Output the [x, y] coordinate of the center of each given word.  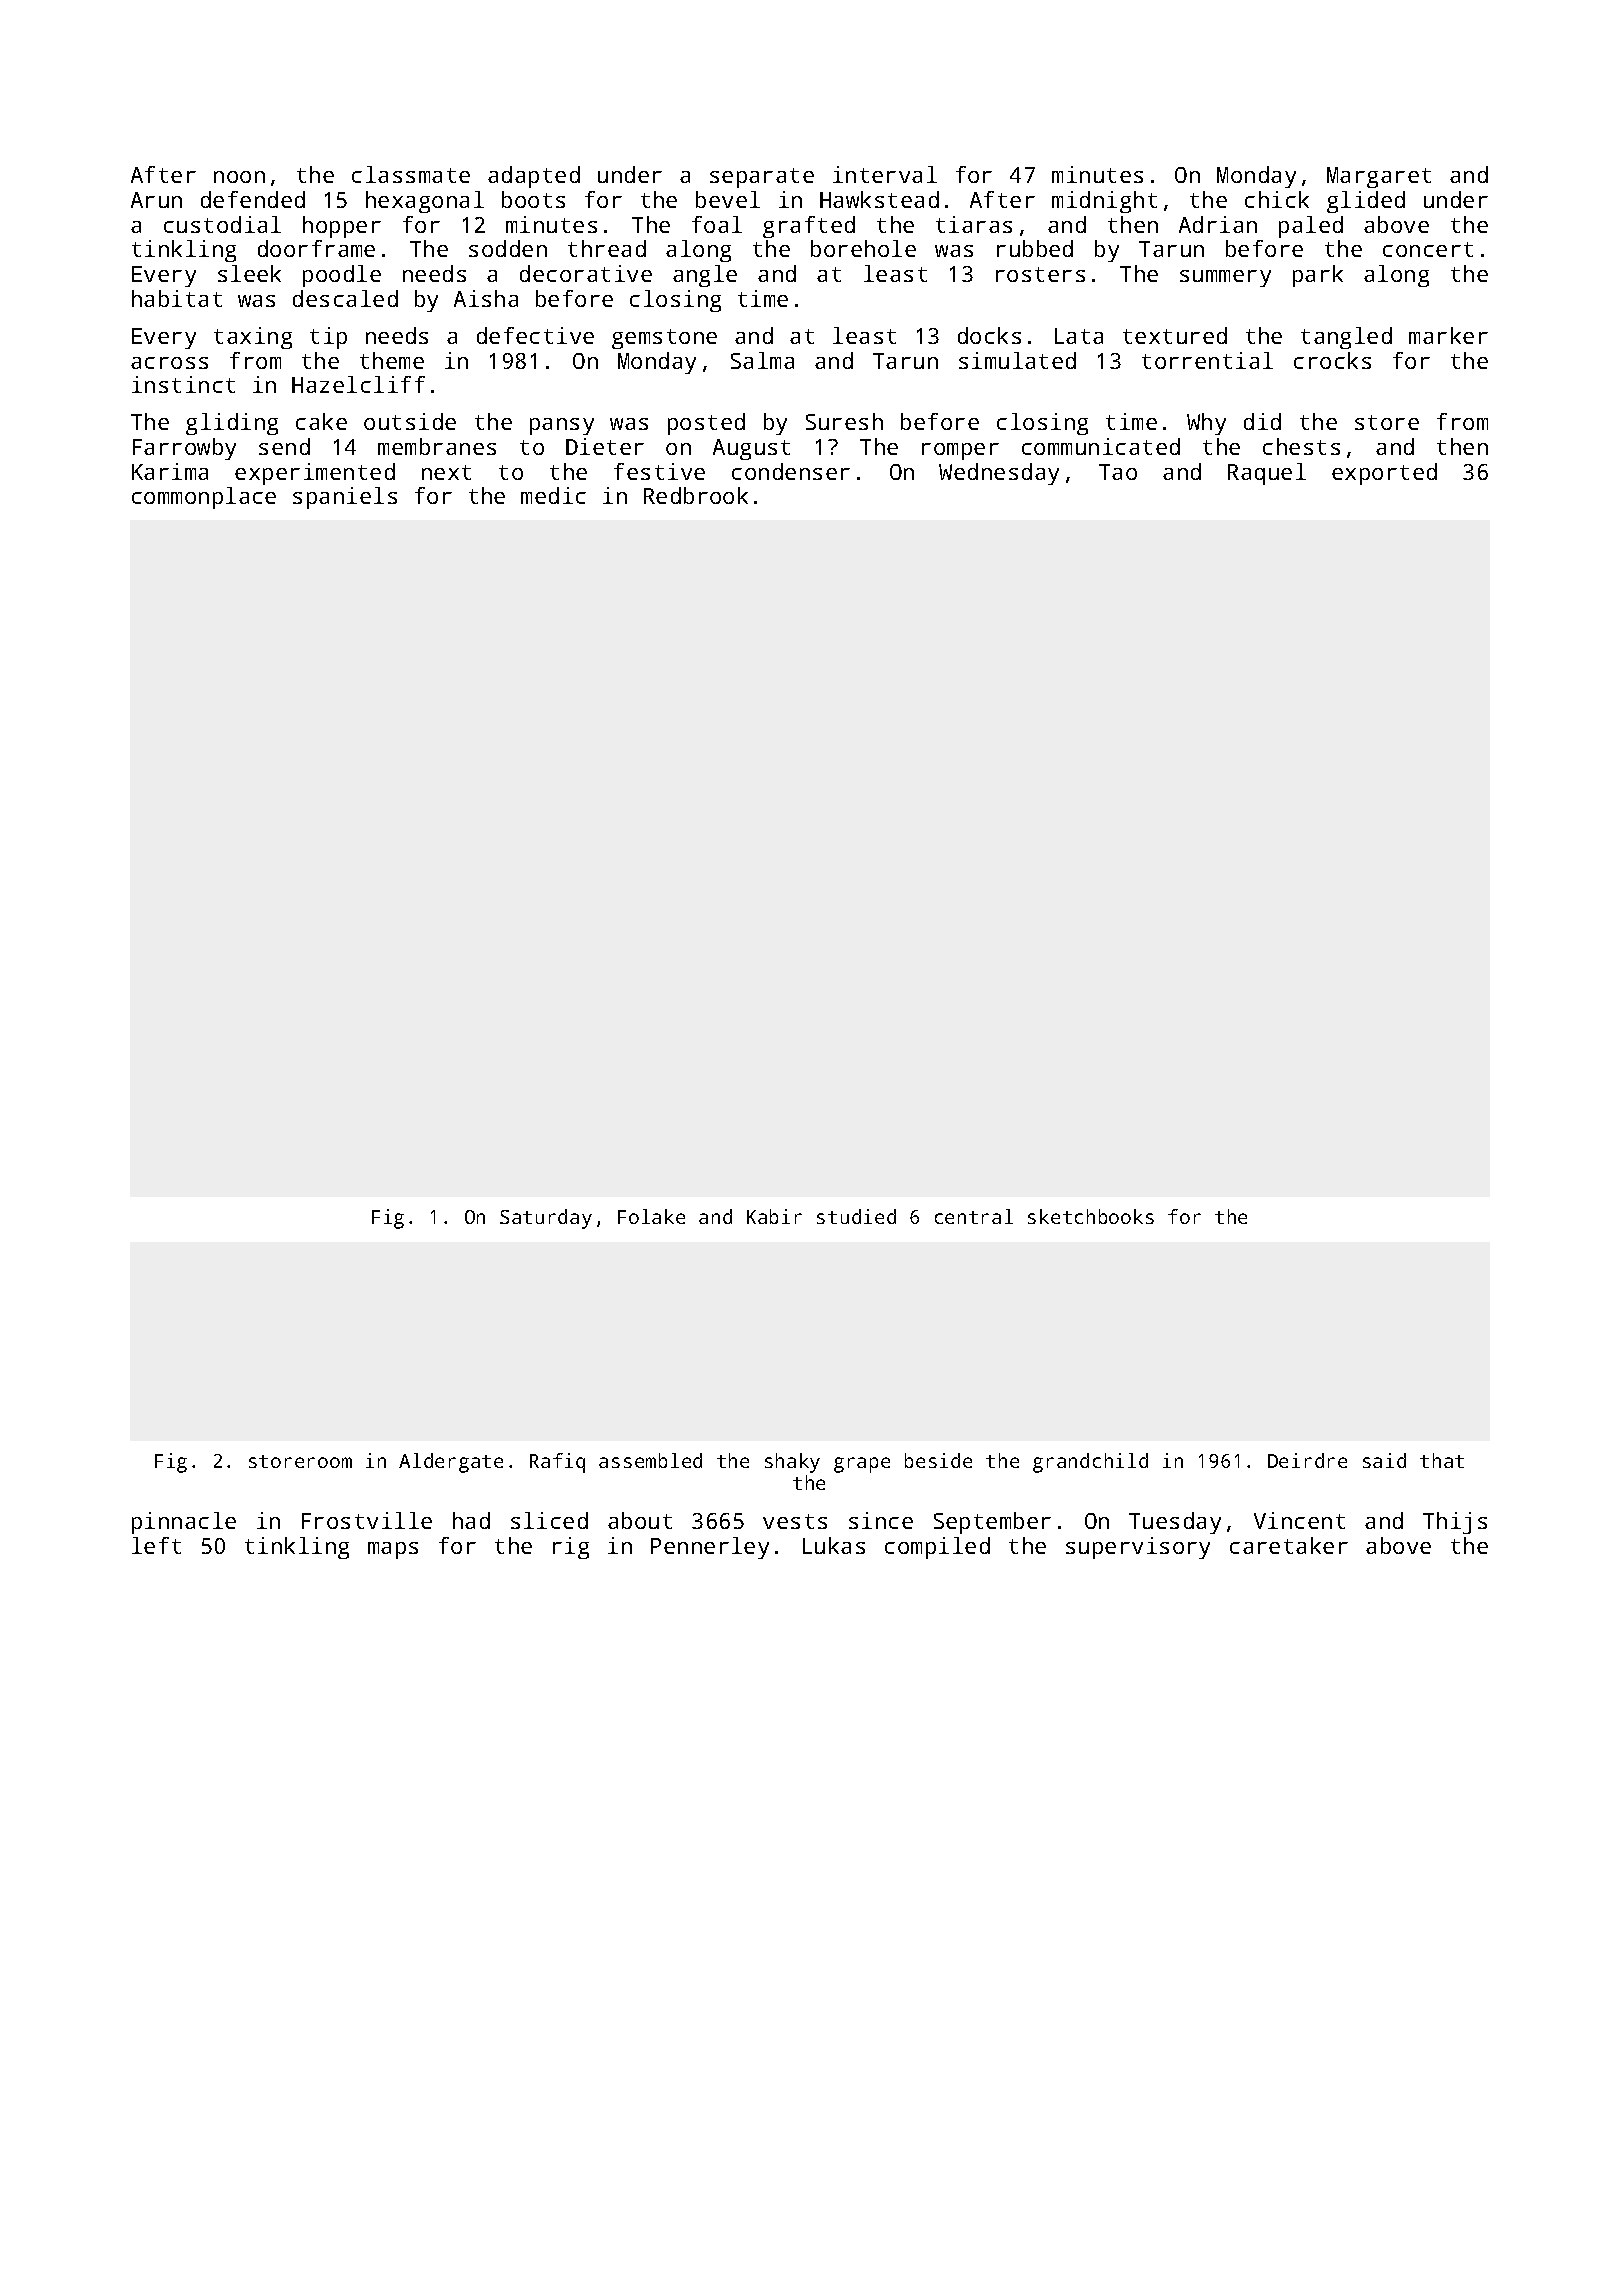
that [1442, 1460]
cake [321, 421]
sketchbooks [1091, 1216]
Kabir [774, 1216]
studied [856, 1216]
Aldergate [451, 1463]
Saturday [546, 1219]
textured [1175, 335]
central [974, 1216]
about [640, 1520]
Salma [762, 360]
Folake [651, 1216]
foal [717, 224]
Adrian [1218, 224]
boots [533, 199]
